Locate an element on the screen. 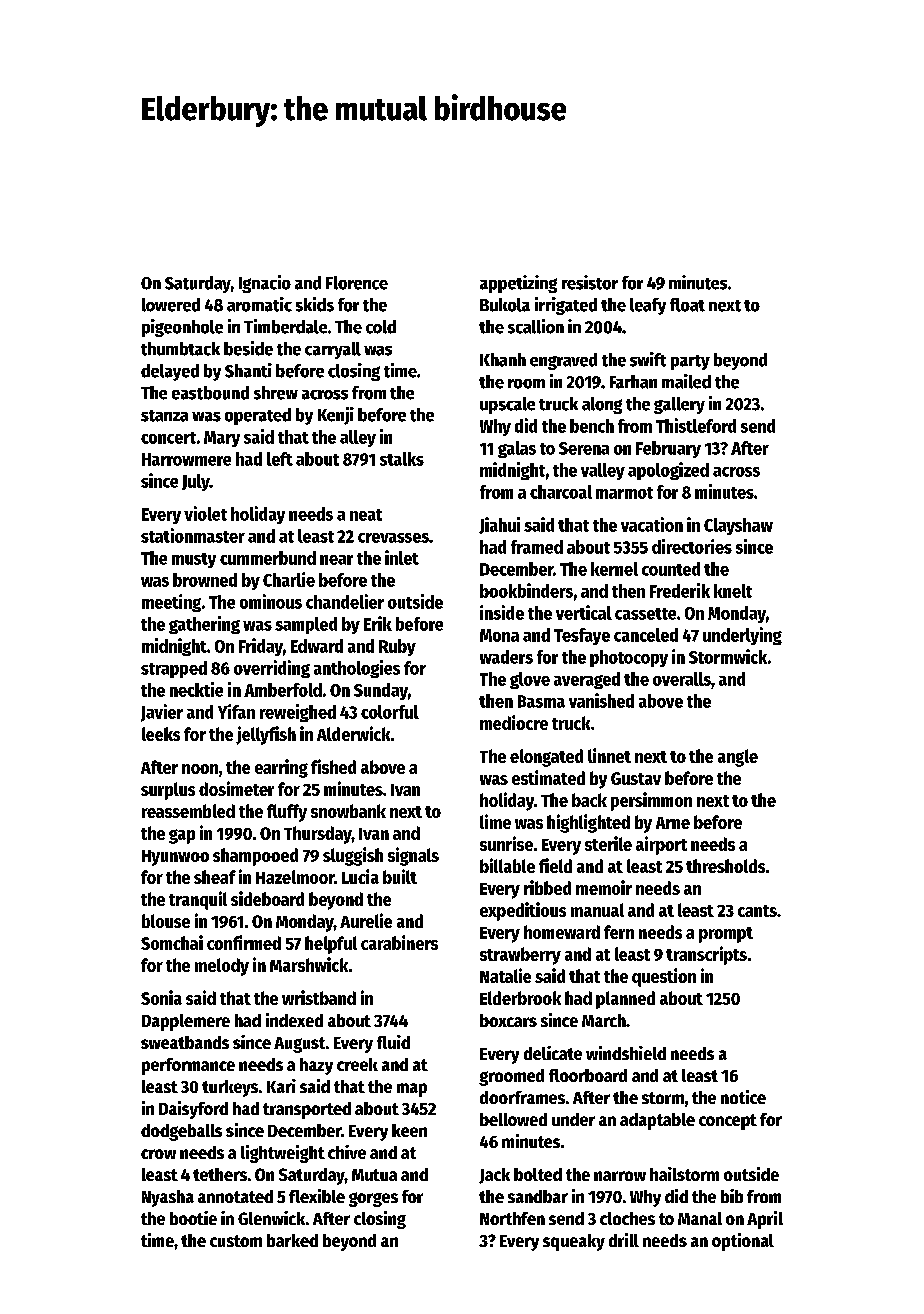 The image size is (924, 1314). resistor is located at coordinates (590, 282).
